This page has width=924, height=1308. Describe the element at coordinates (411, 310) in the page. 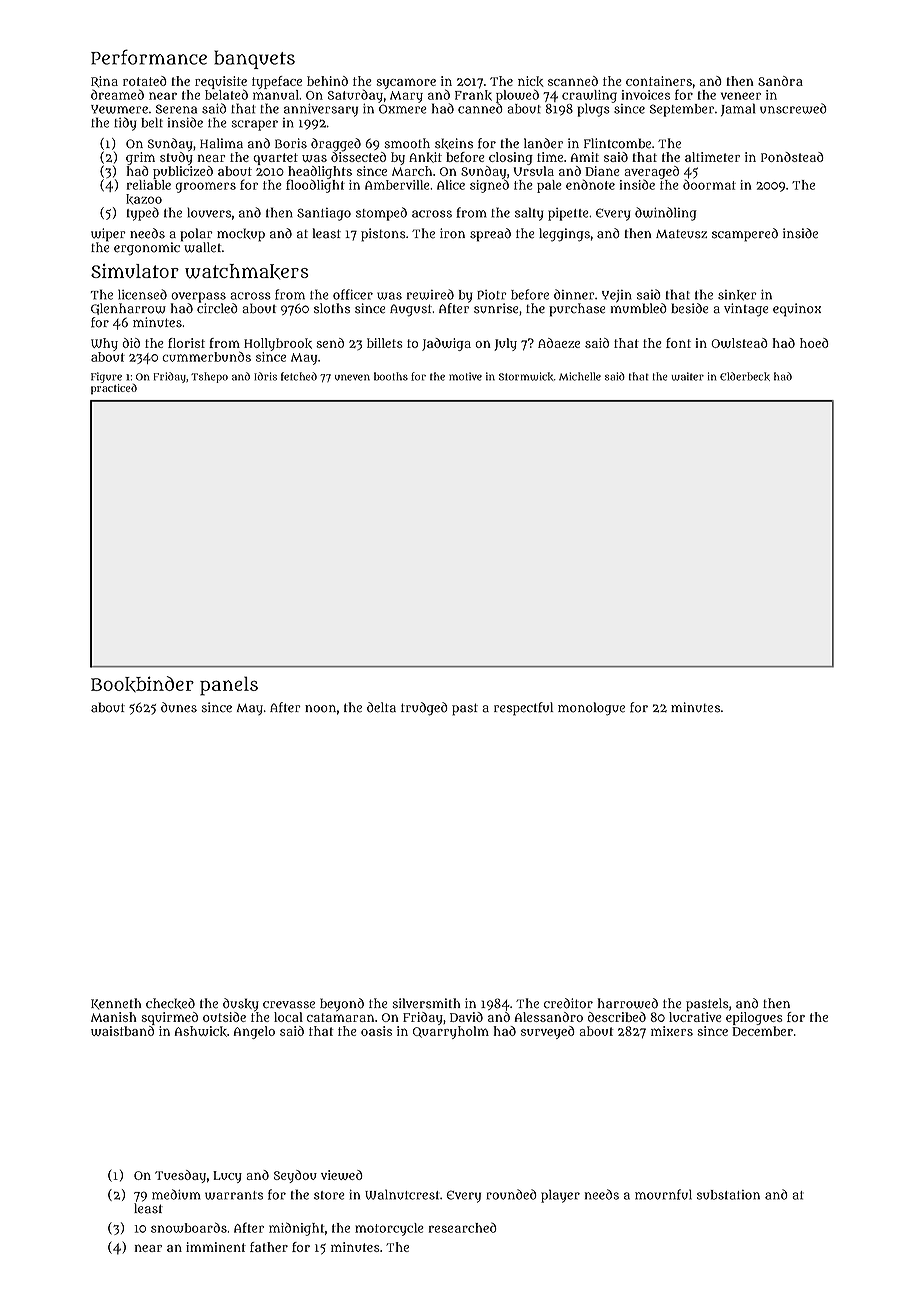

I see `August` at that location.
